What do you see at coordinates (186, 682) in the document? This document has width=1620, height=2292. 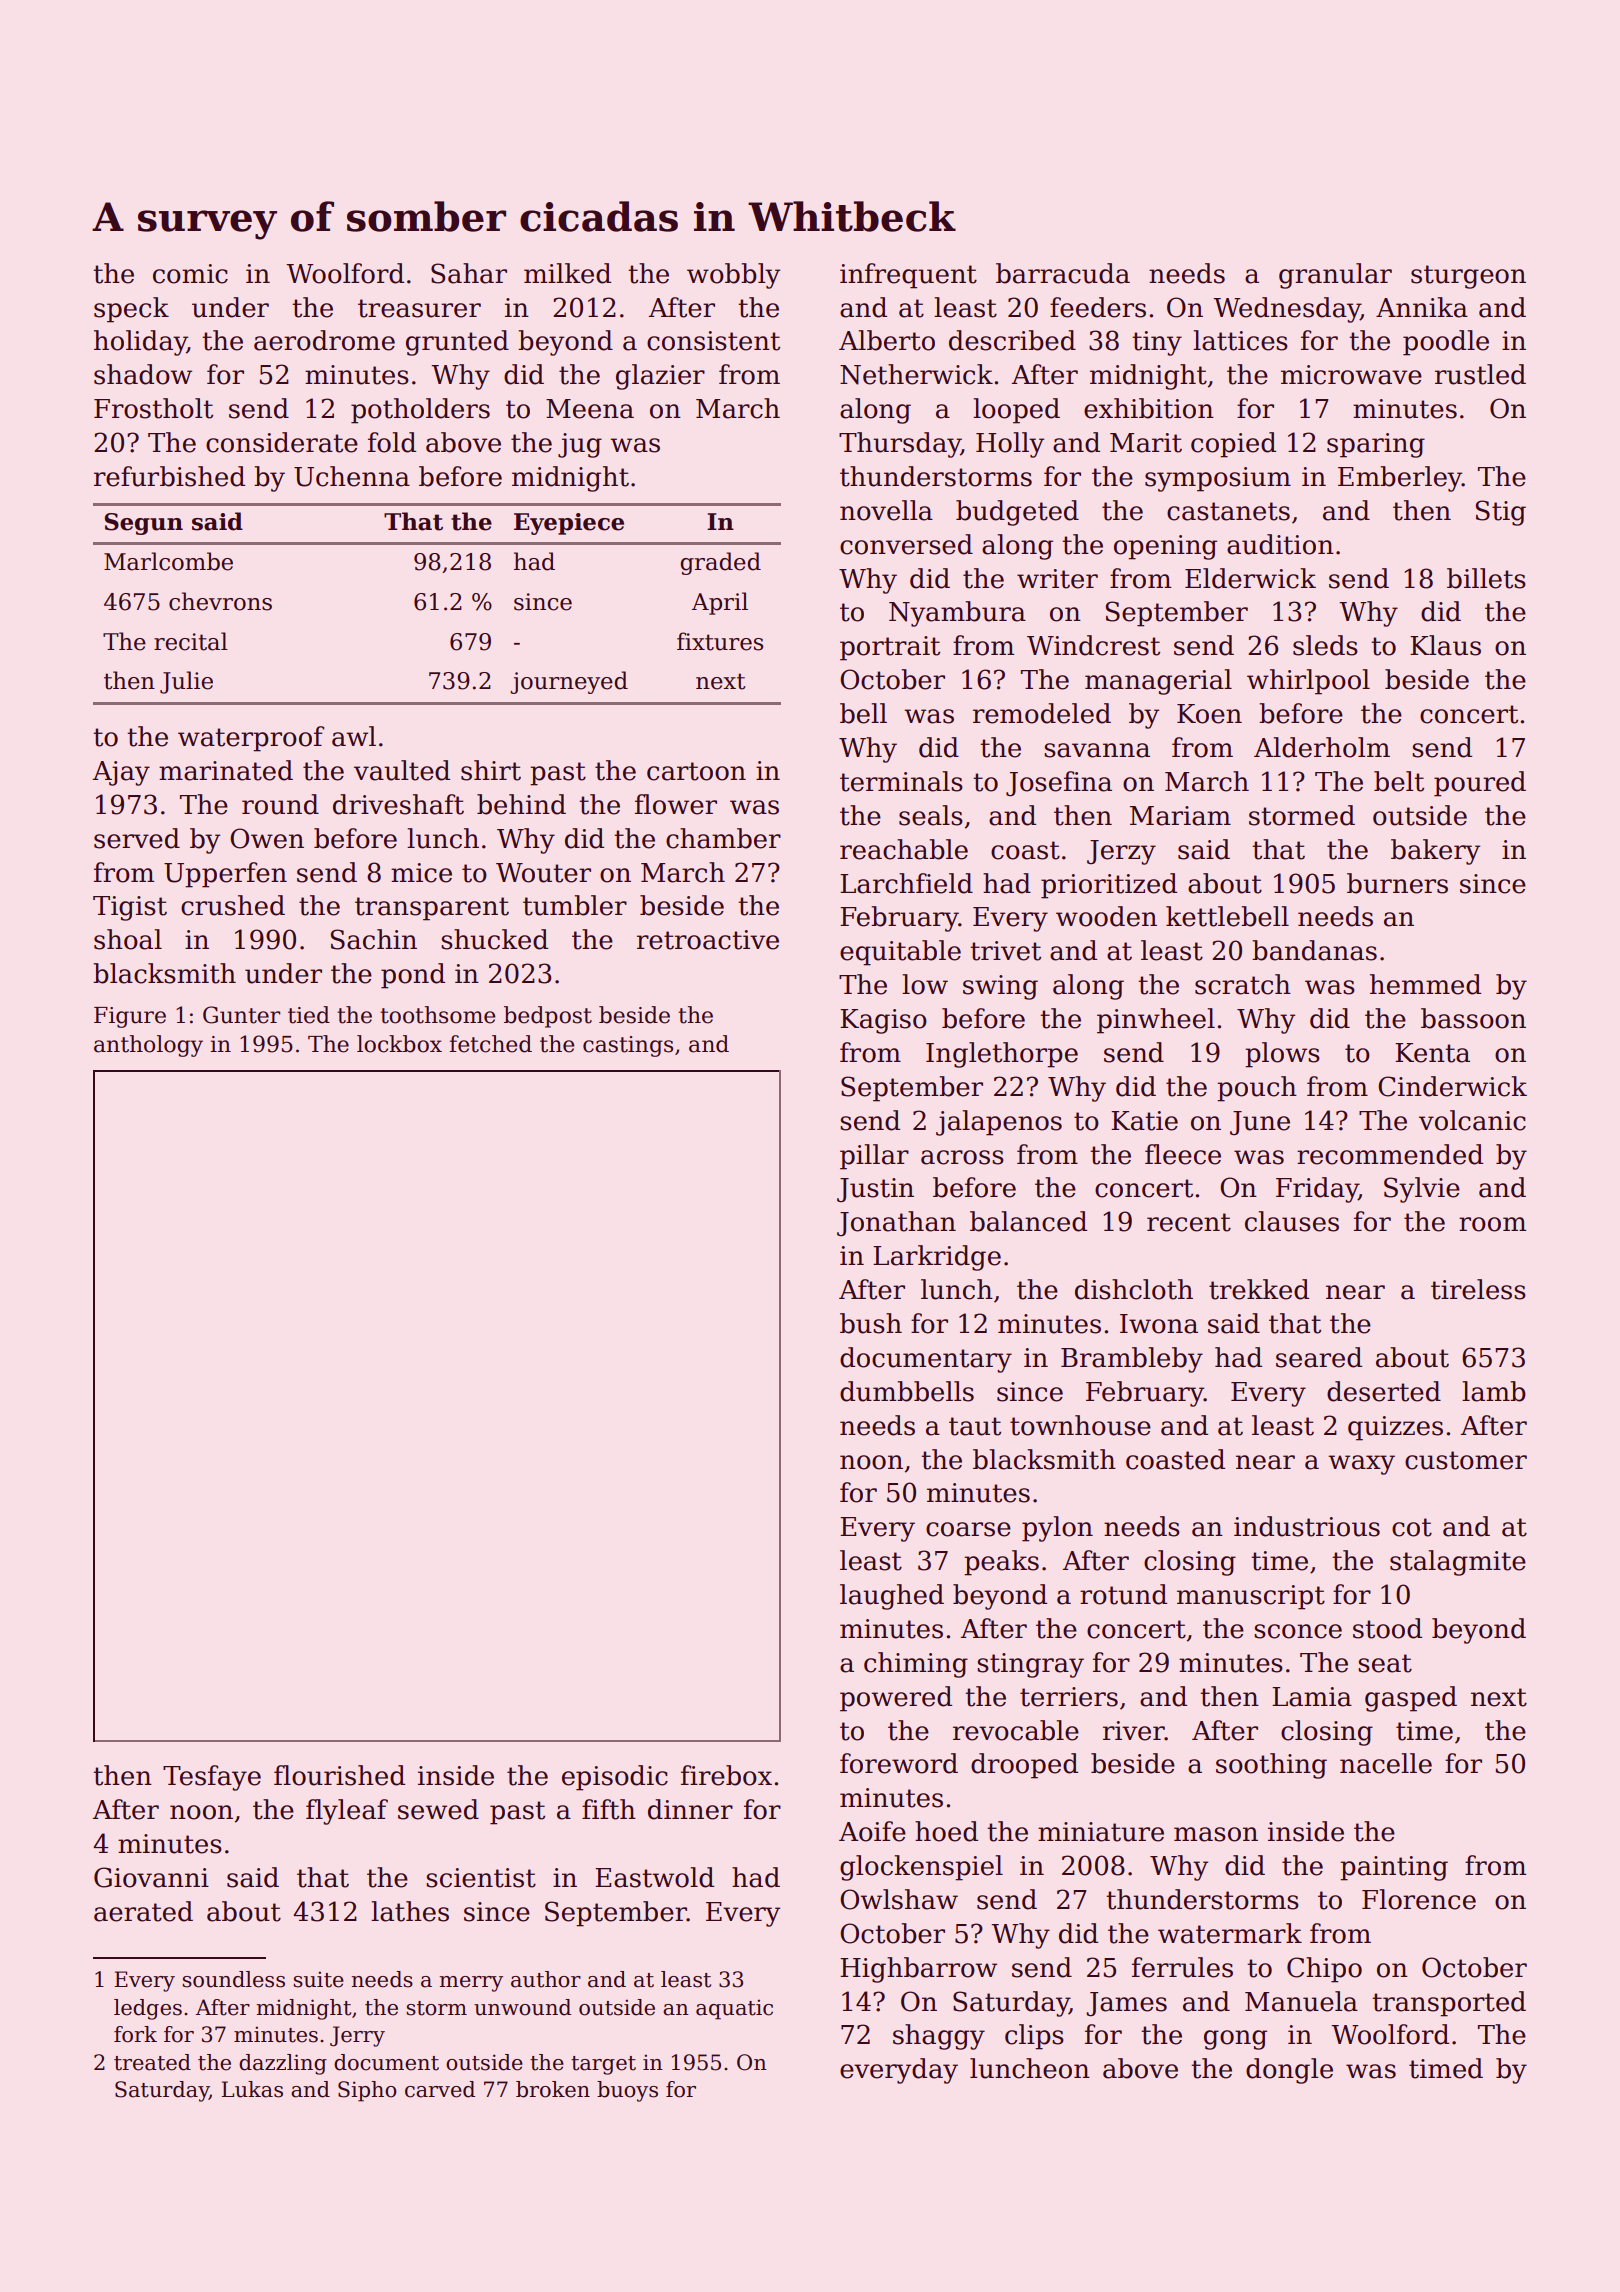 I see `Julie` at bounding box center [186, 682].
